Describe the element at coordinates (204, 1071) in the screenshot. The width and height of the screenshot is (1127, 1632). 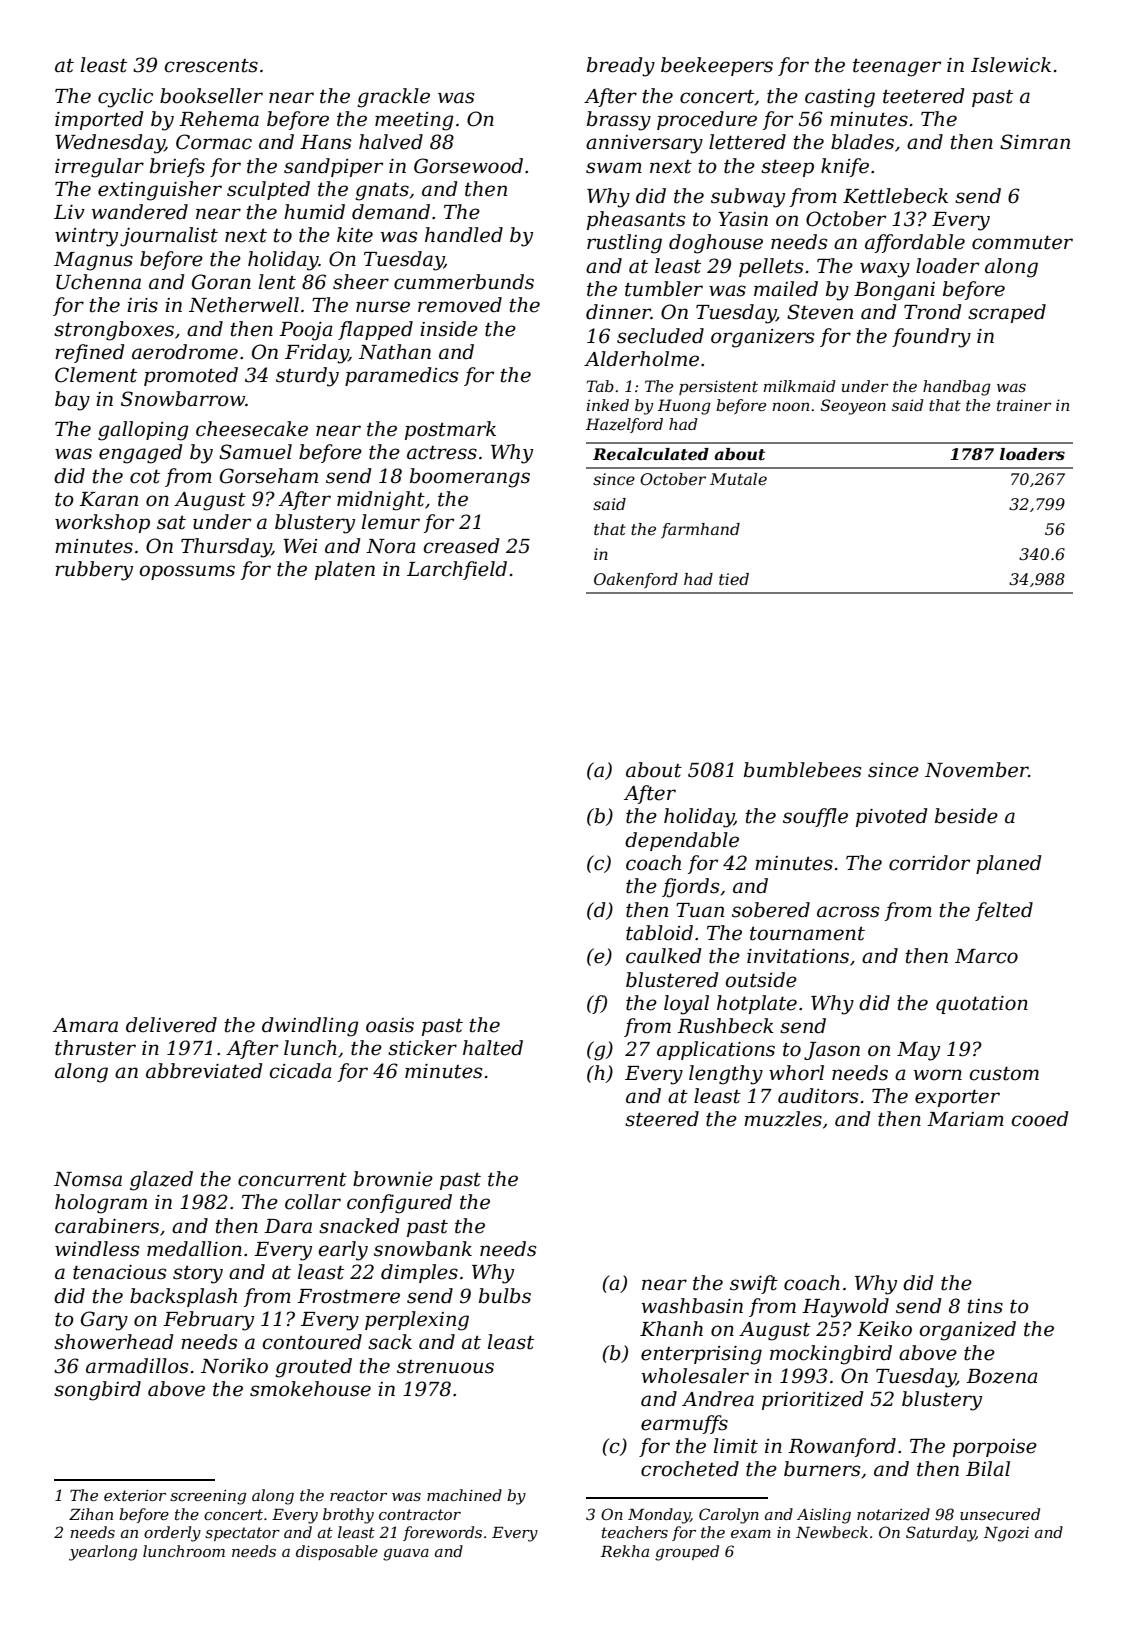
I see `abbreviated` at that location.
